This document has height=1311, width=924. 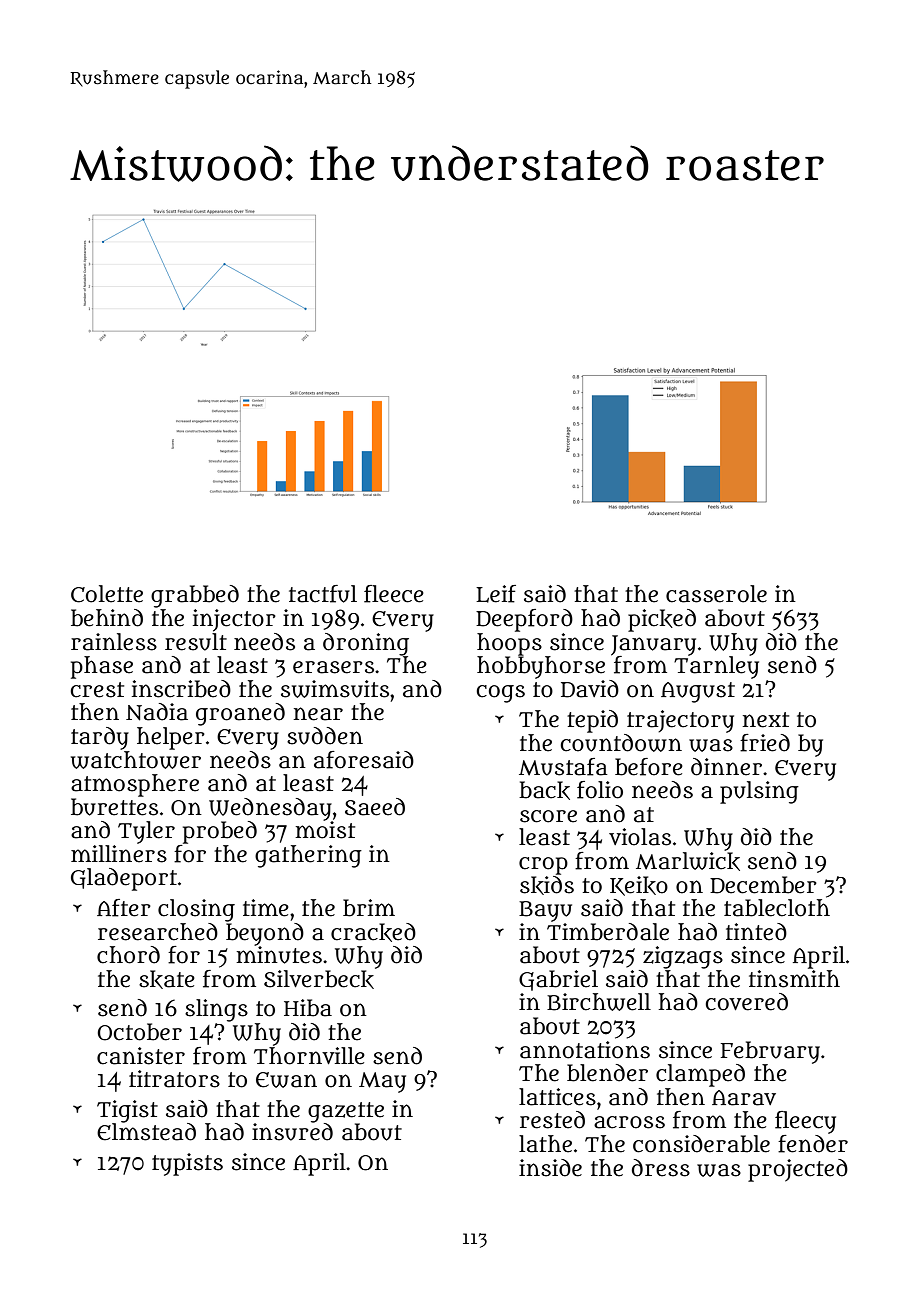 What do you see at coordinates (309, 1056) in the document?
I see `Thornville` at bounding box center [309, 1056].
